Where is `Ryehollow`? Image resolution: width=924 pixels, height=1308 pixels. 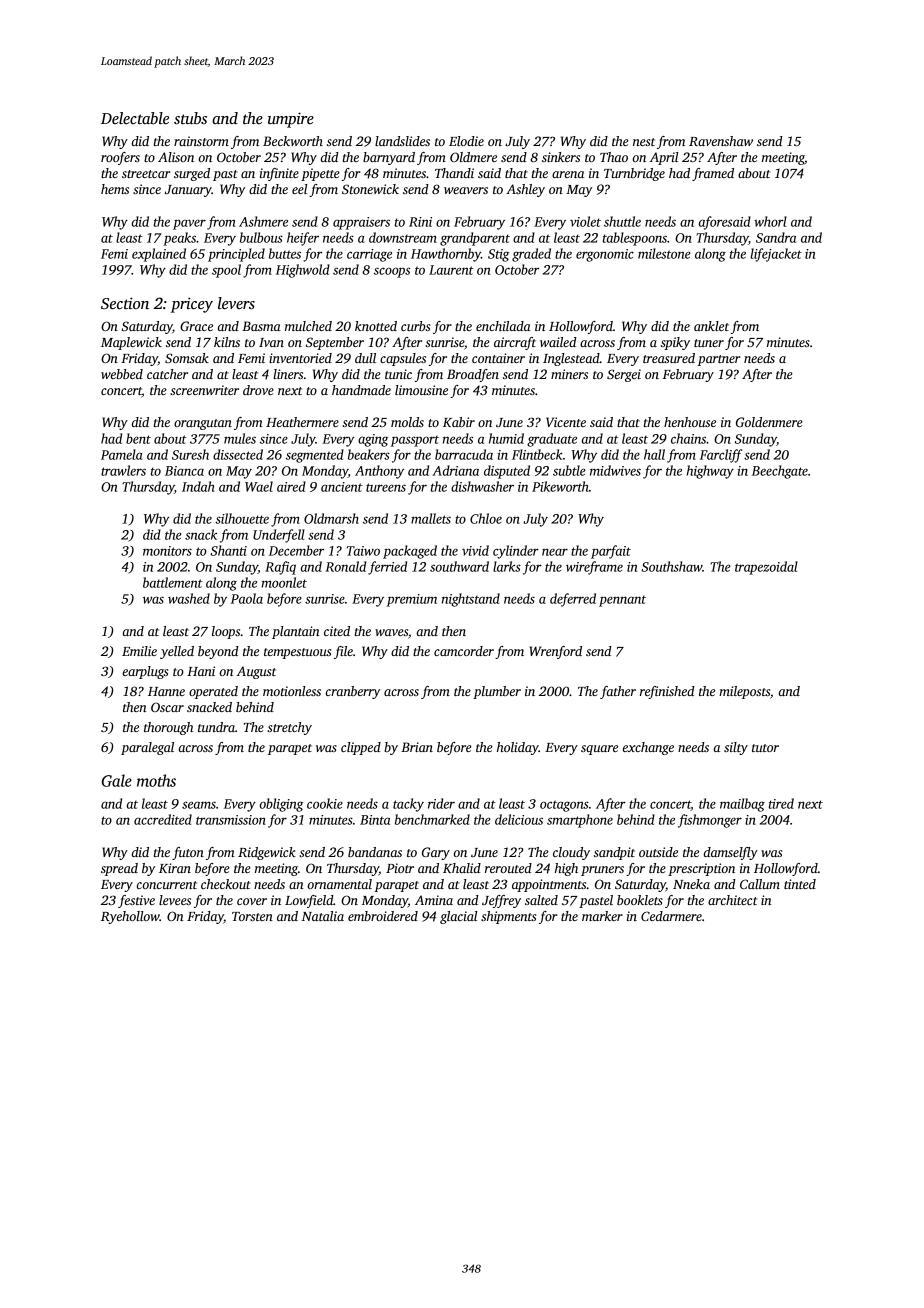 Ryehollow is located at coordinates (130, 917).
